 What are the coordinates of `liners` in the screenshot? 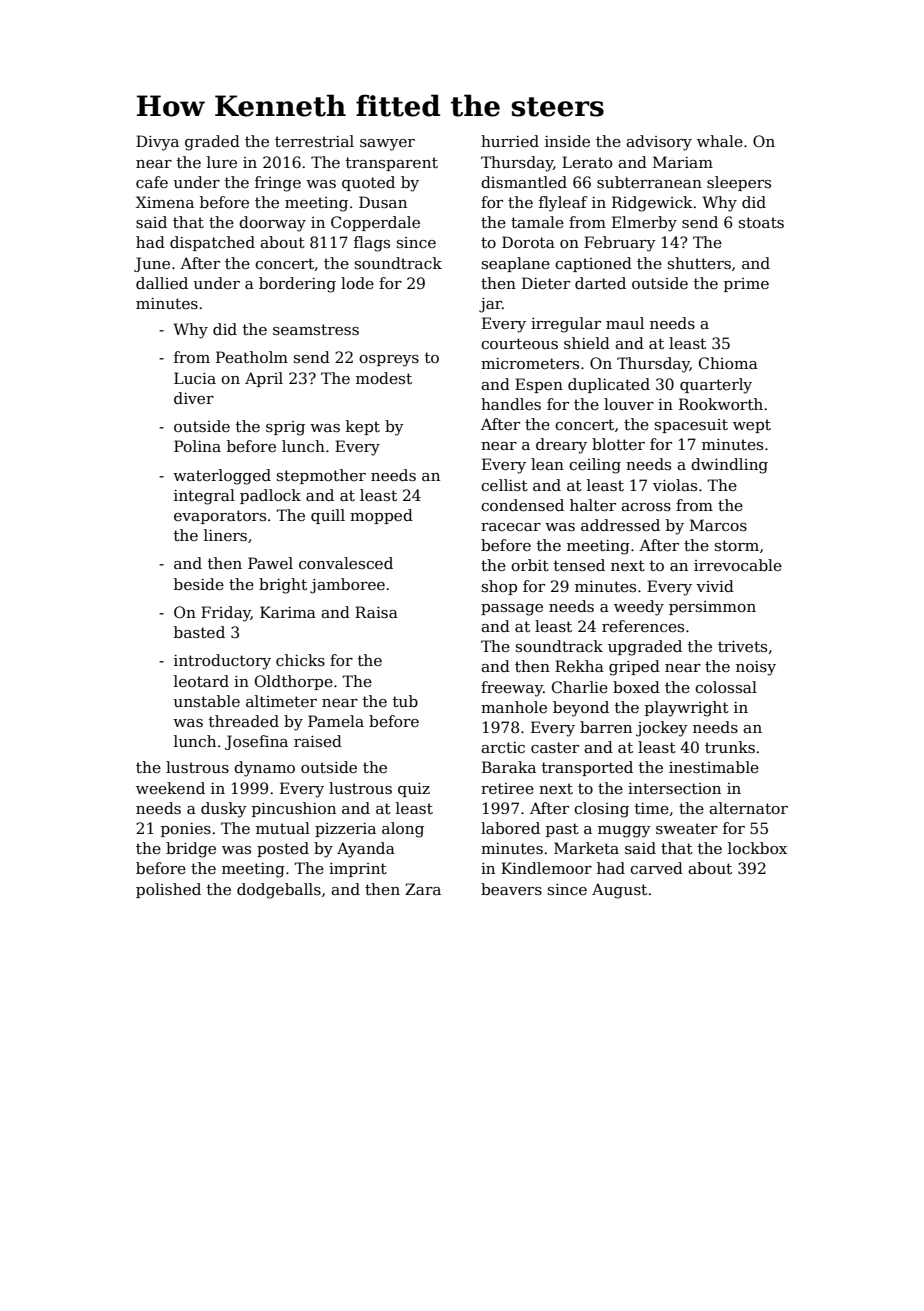 It's located at (225, 535).
